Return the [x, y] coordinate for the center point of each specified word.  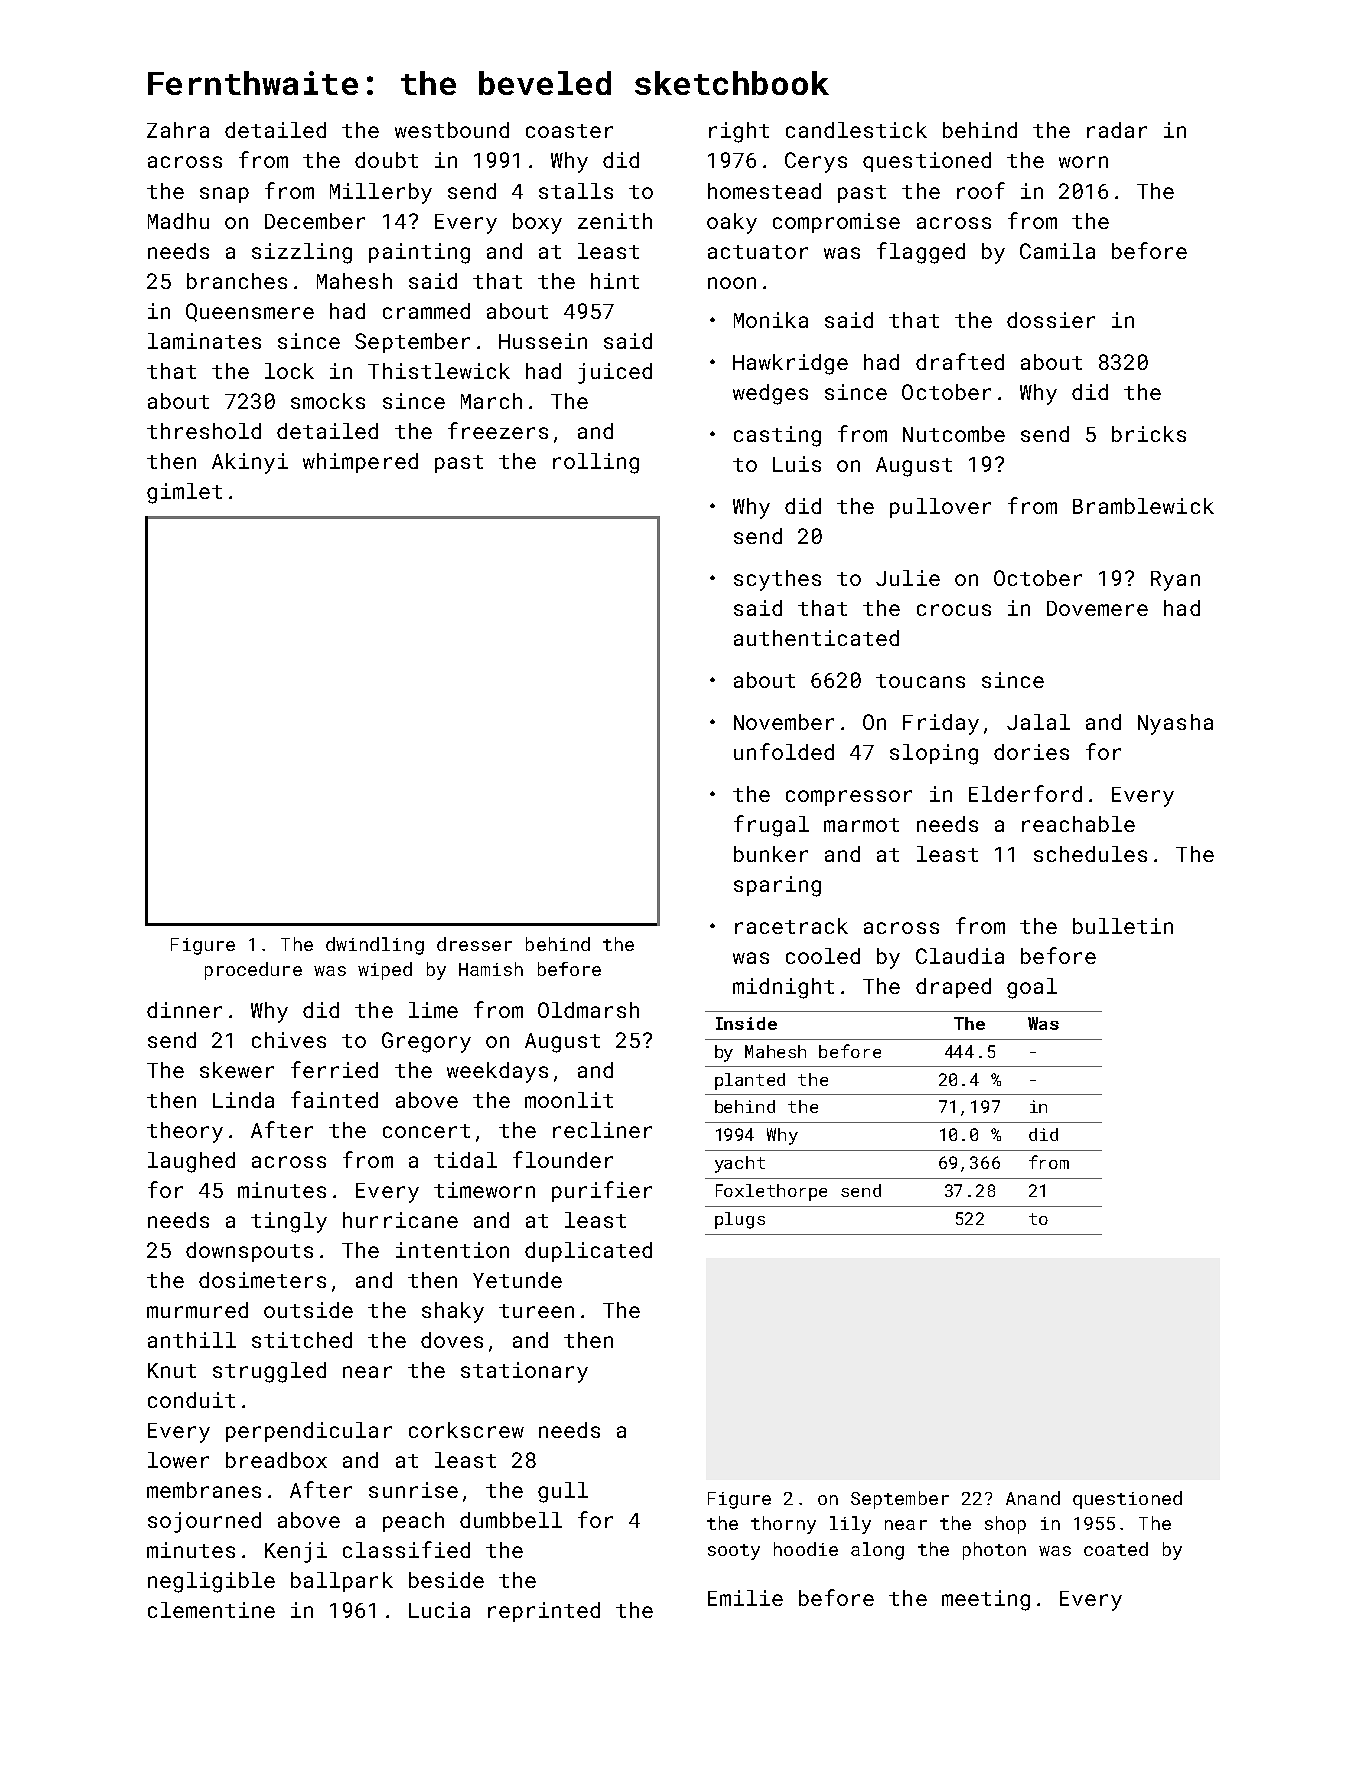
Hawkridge [790, 364]
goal [1032, 988]
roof [981, 190]
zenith [615, 221]
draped [953, 988]
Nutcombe [954, 434]
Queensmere [250, 312]
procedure [253, 971]
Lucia [439, 1610]
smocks [328, 401]
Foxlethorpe [771, 1192]
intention [452, 1250]
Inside [746, 1023]
